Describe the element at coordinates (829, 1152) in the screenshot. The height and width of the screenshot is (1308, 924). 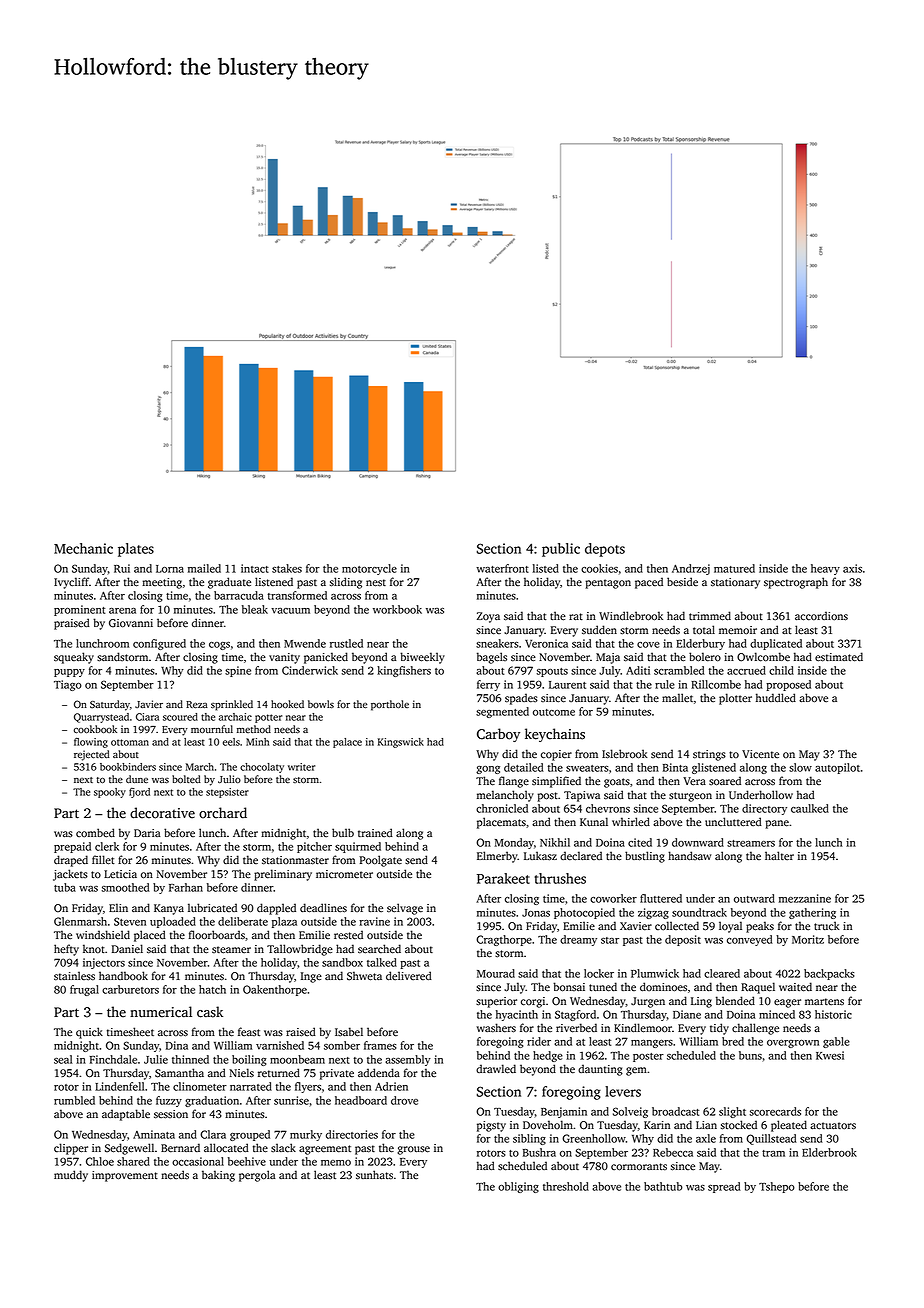
I see `Elderbrook` at that location.
